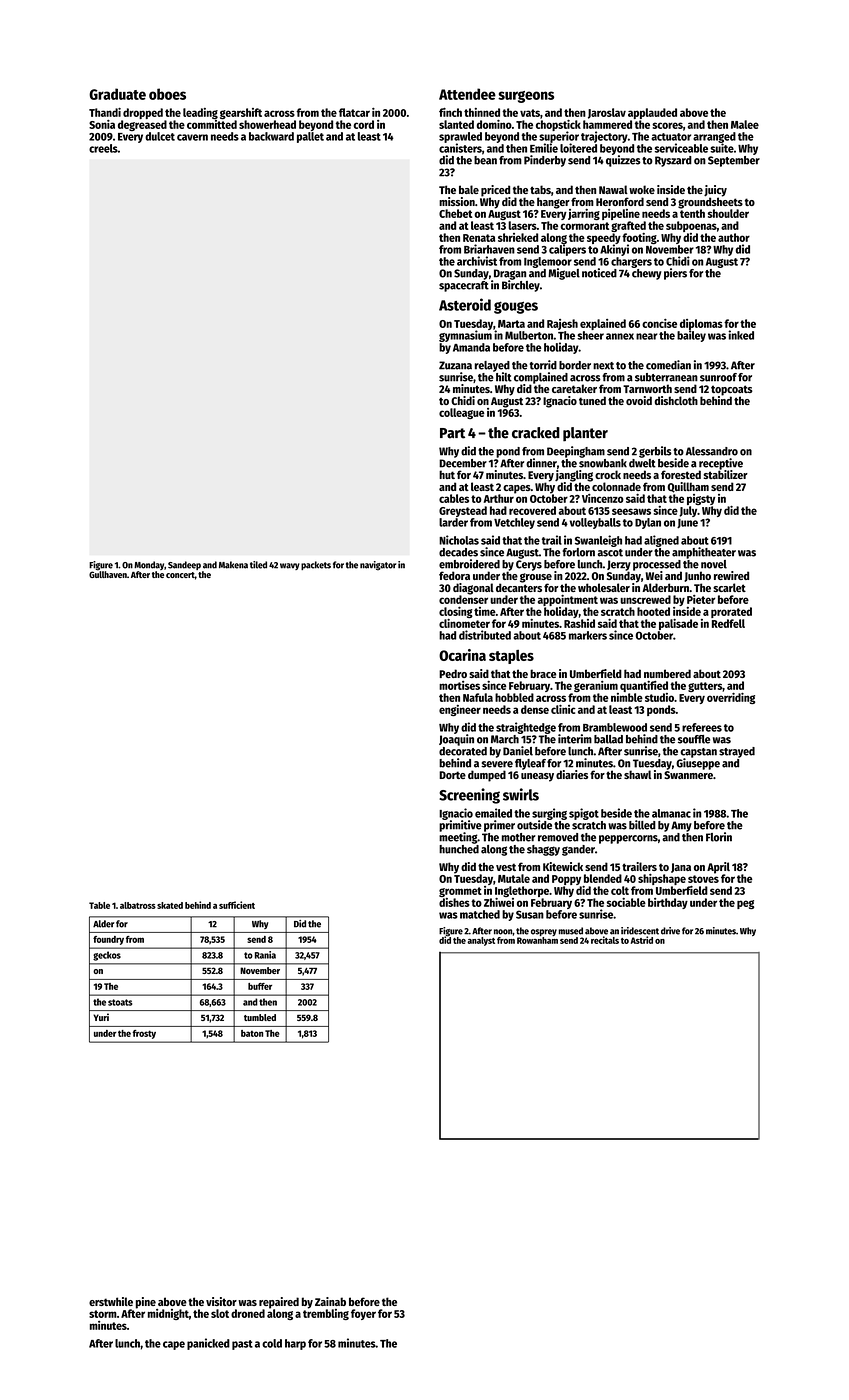 This page has width=849, height=1400. Describe the element at coordinates (103, 1314) in the page. I see `storm` at that location.
